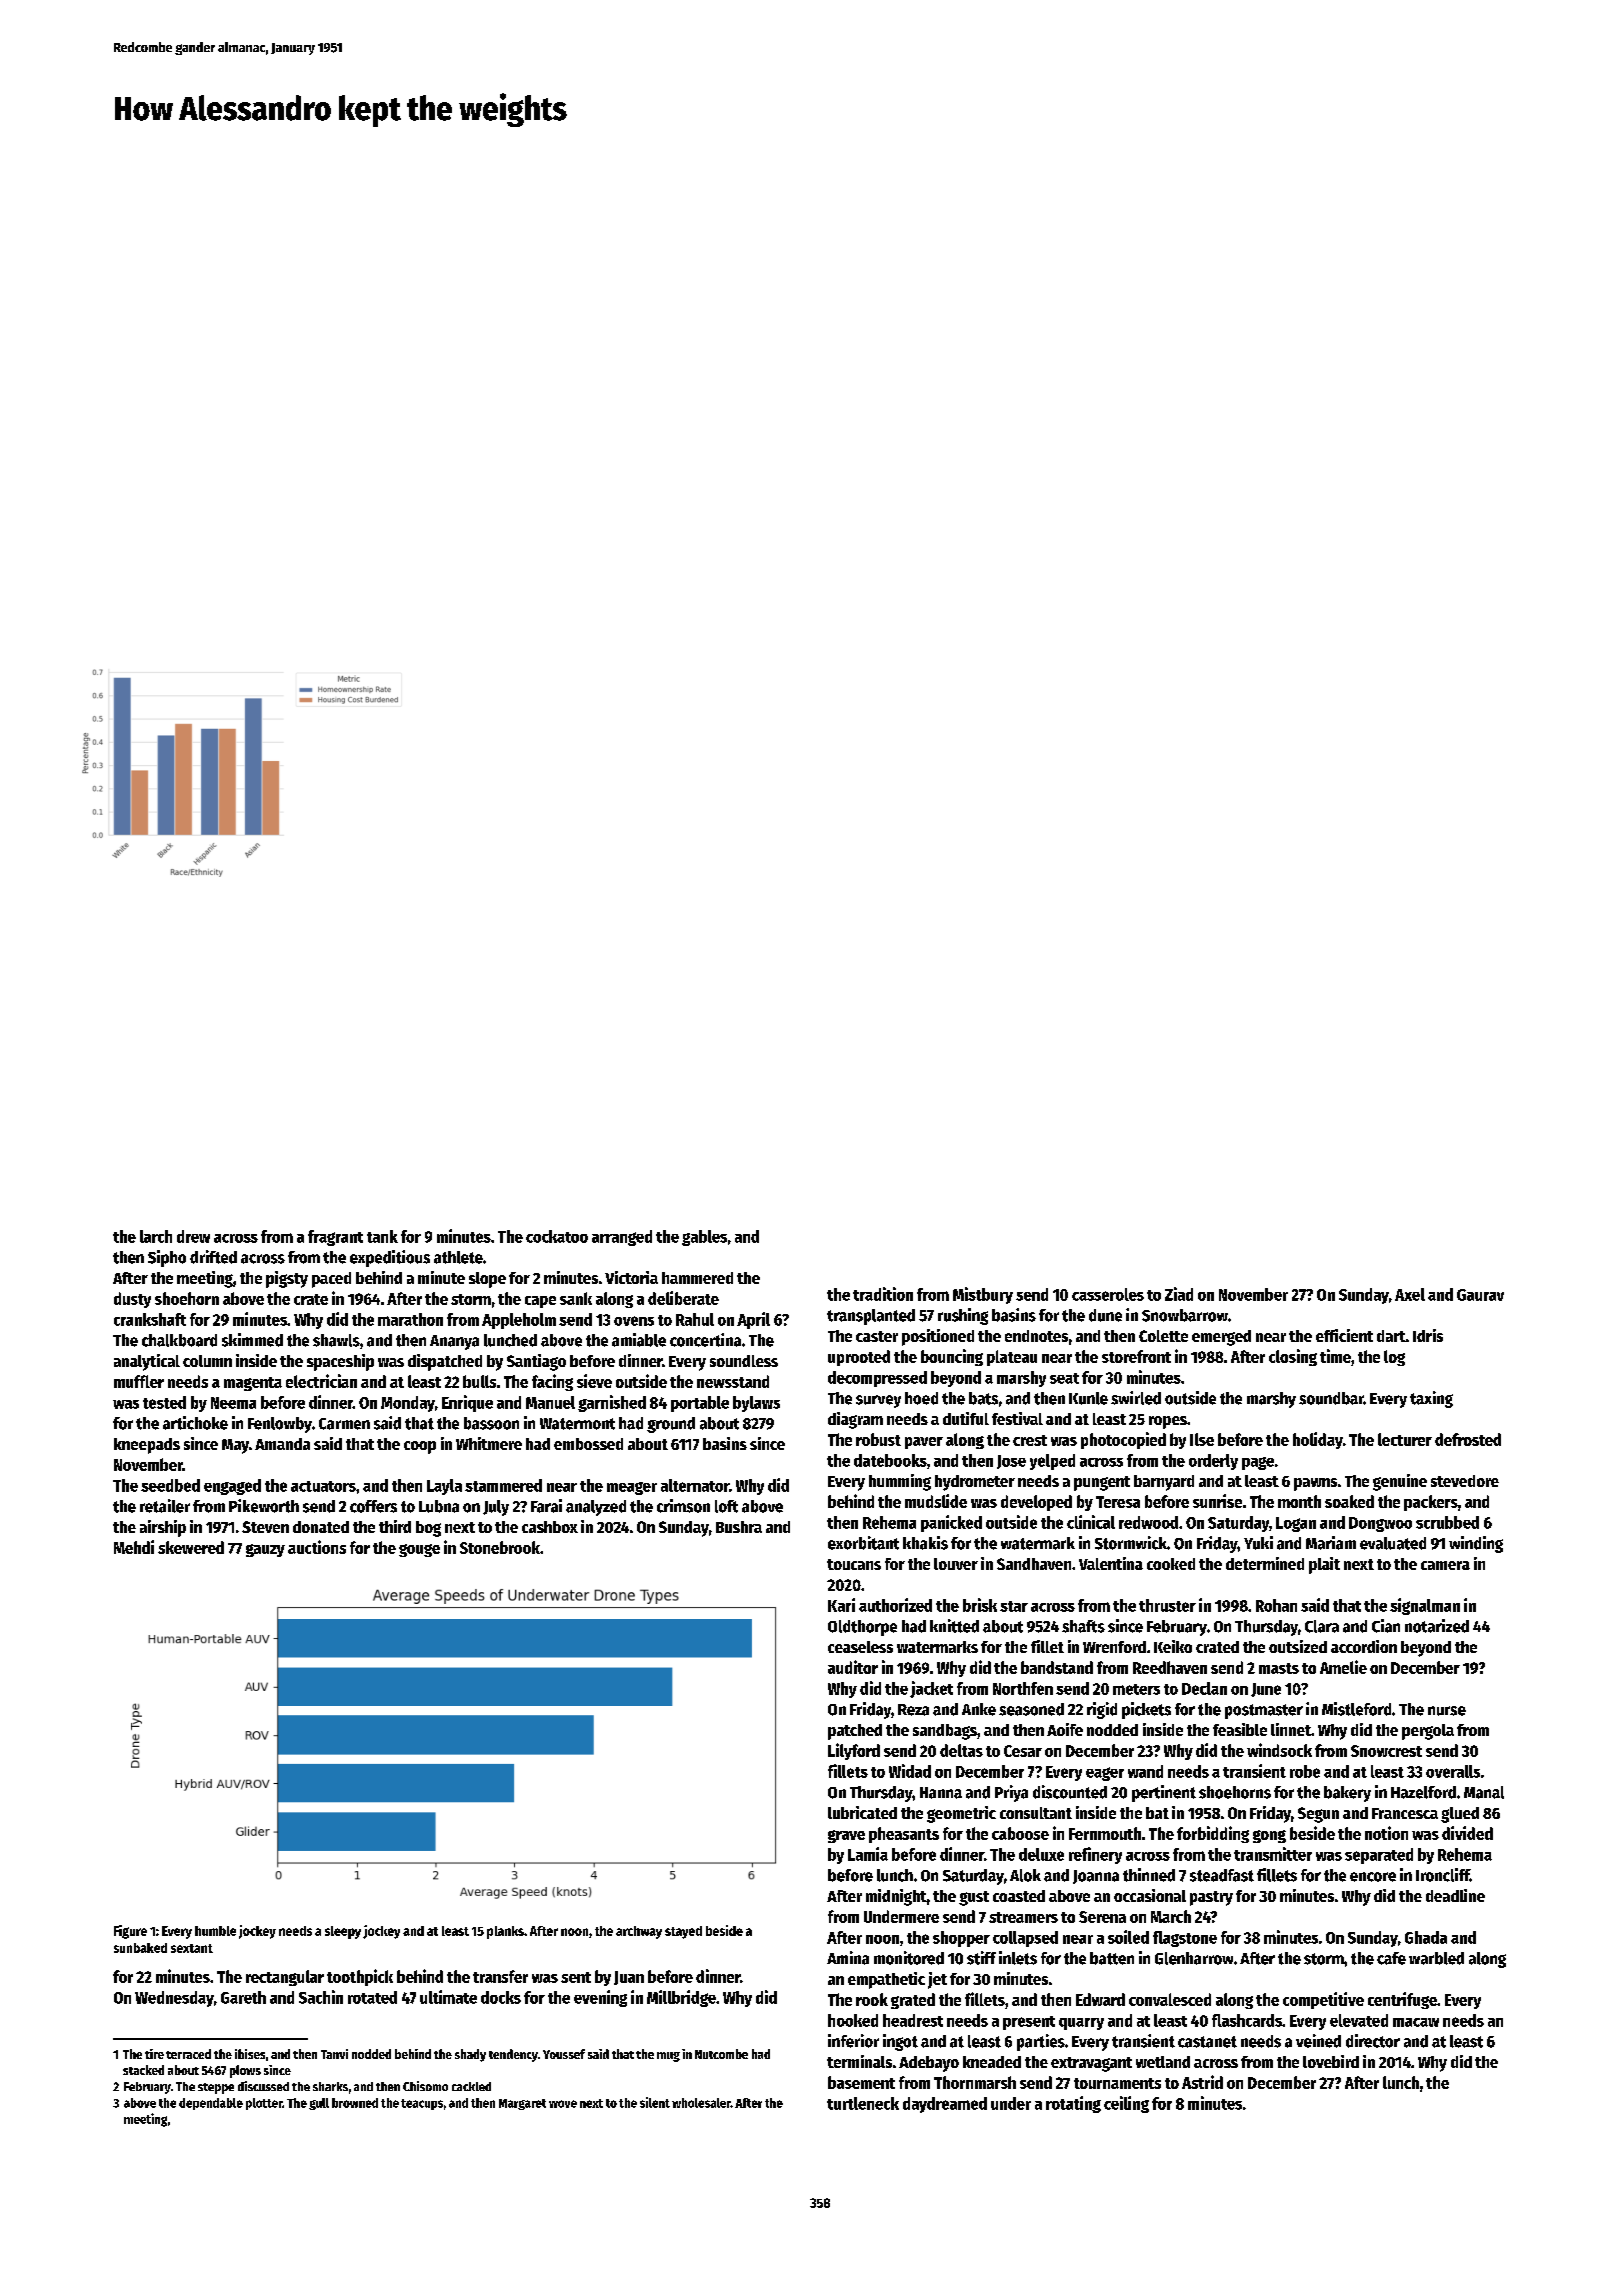 This image has width=1620, height=2292. Describe the element at coordinates (1410, 1294) in the image. I see `Axel` at that location.
